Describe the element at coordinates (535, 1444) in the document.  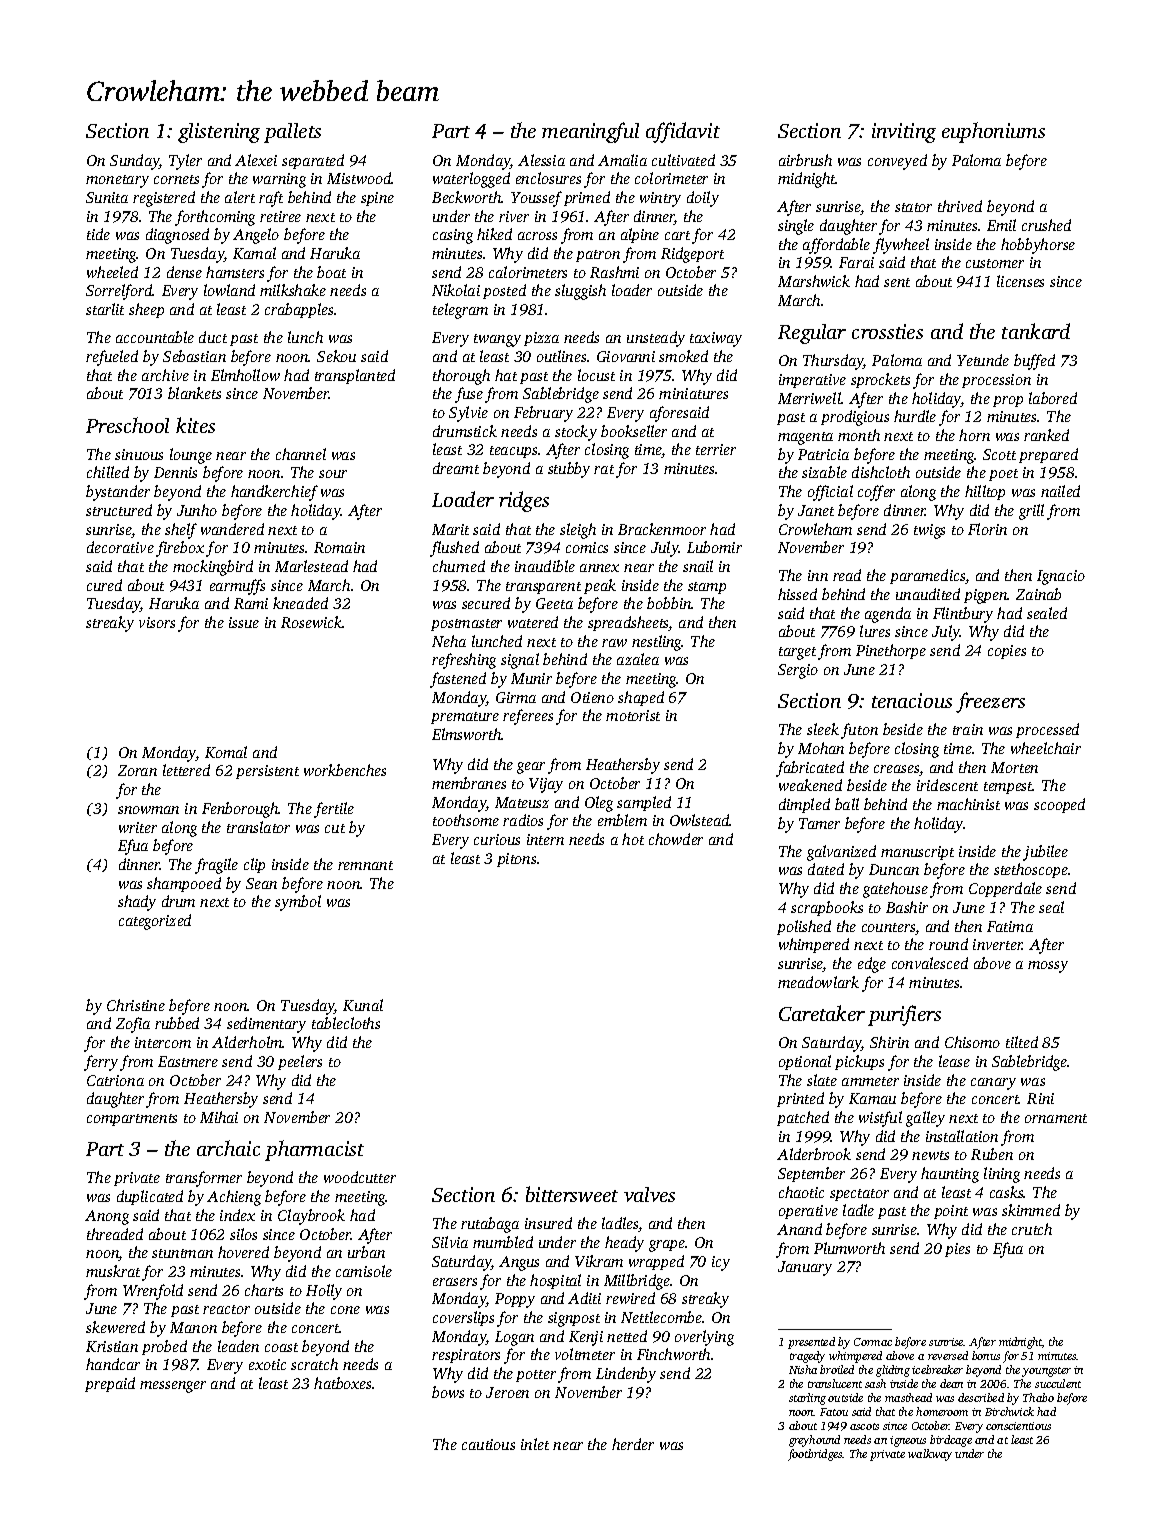
I see `inlet` at that location.
